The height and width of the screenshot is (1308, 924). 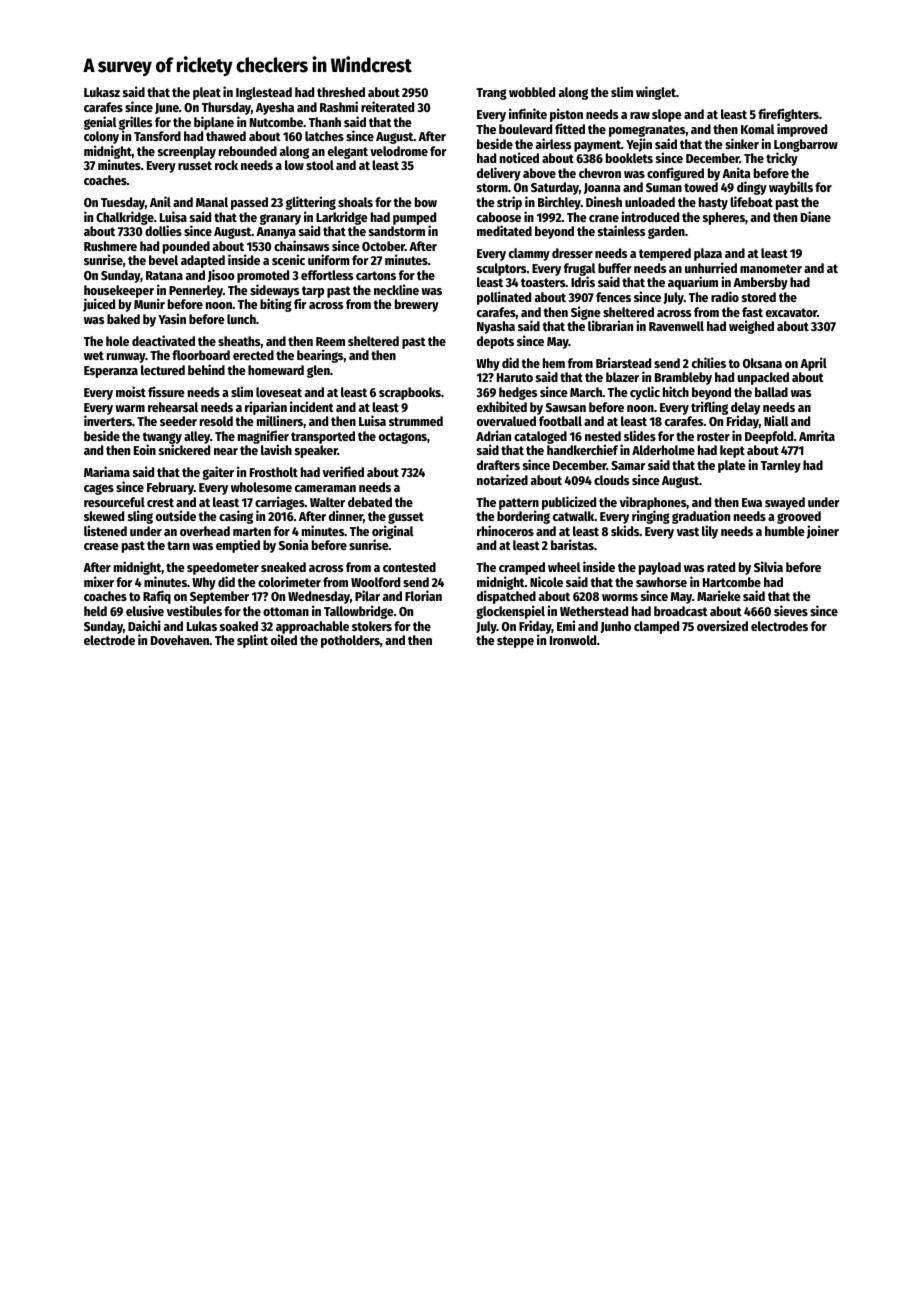 I want to click on oversized, so click(x=722, y=625).
